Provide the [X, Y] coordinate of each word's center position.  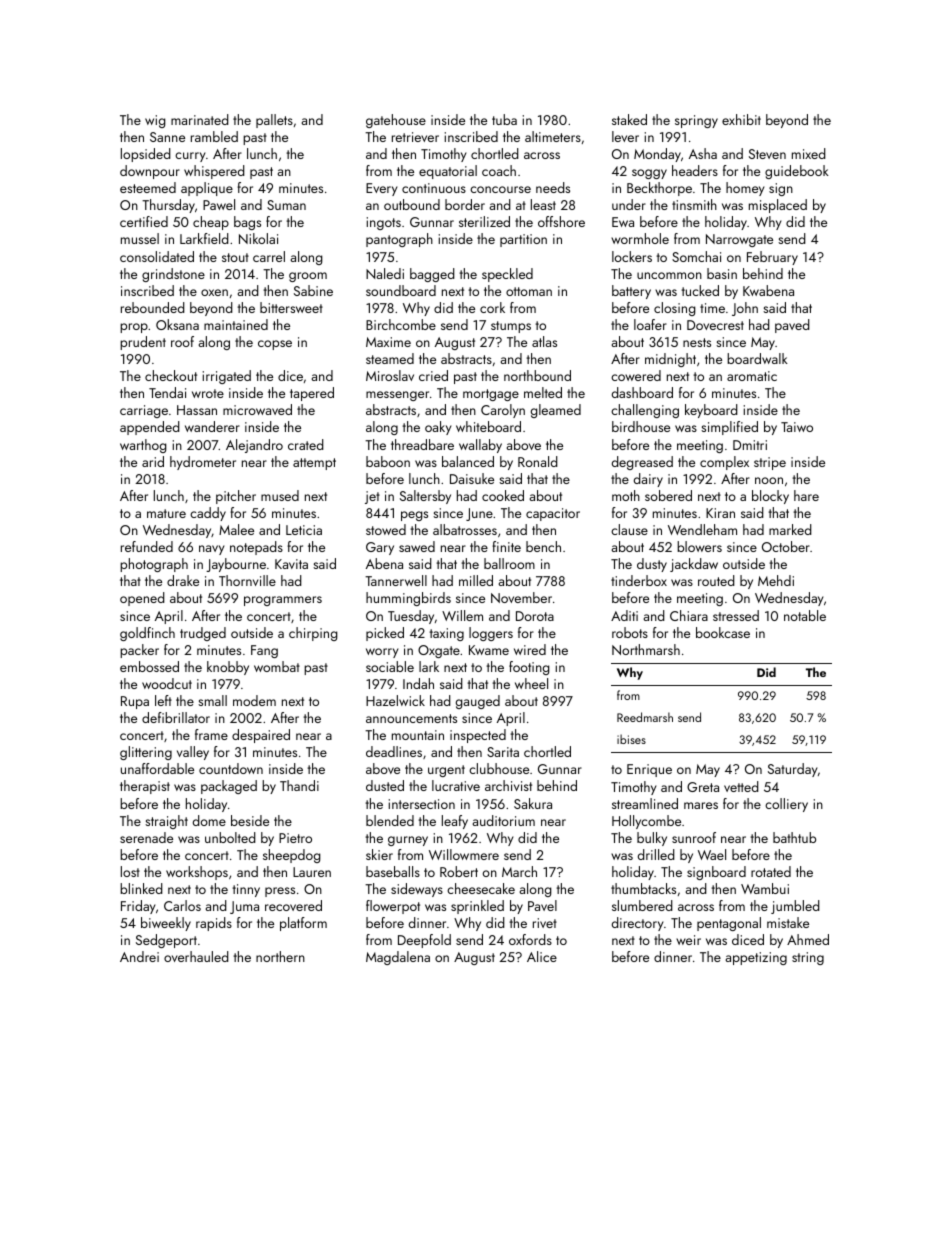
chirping [313, 634]
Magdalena [398, 958]
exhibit [741, 119]
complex [724, 463]
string [808, 958]
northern [280, 956]
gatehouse [396, 121]
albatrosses [465, 529]
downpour [150, 172]
